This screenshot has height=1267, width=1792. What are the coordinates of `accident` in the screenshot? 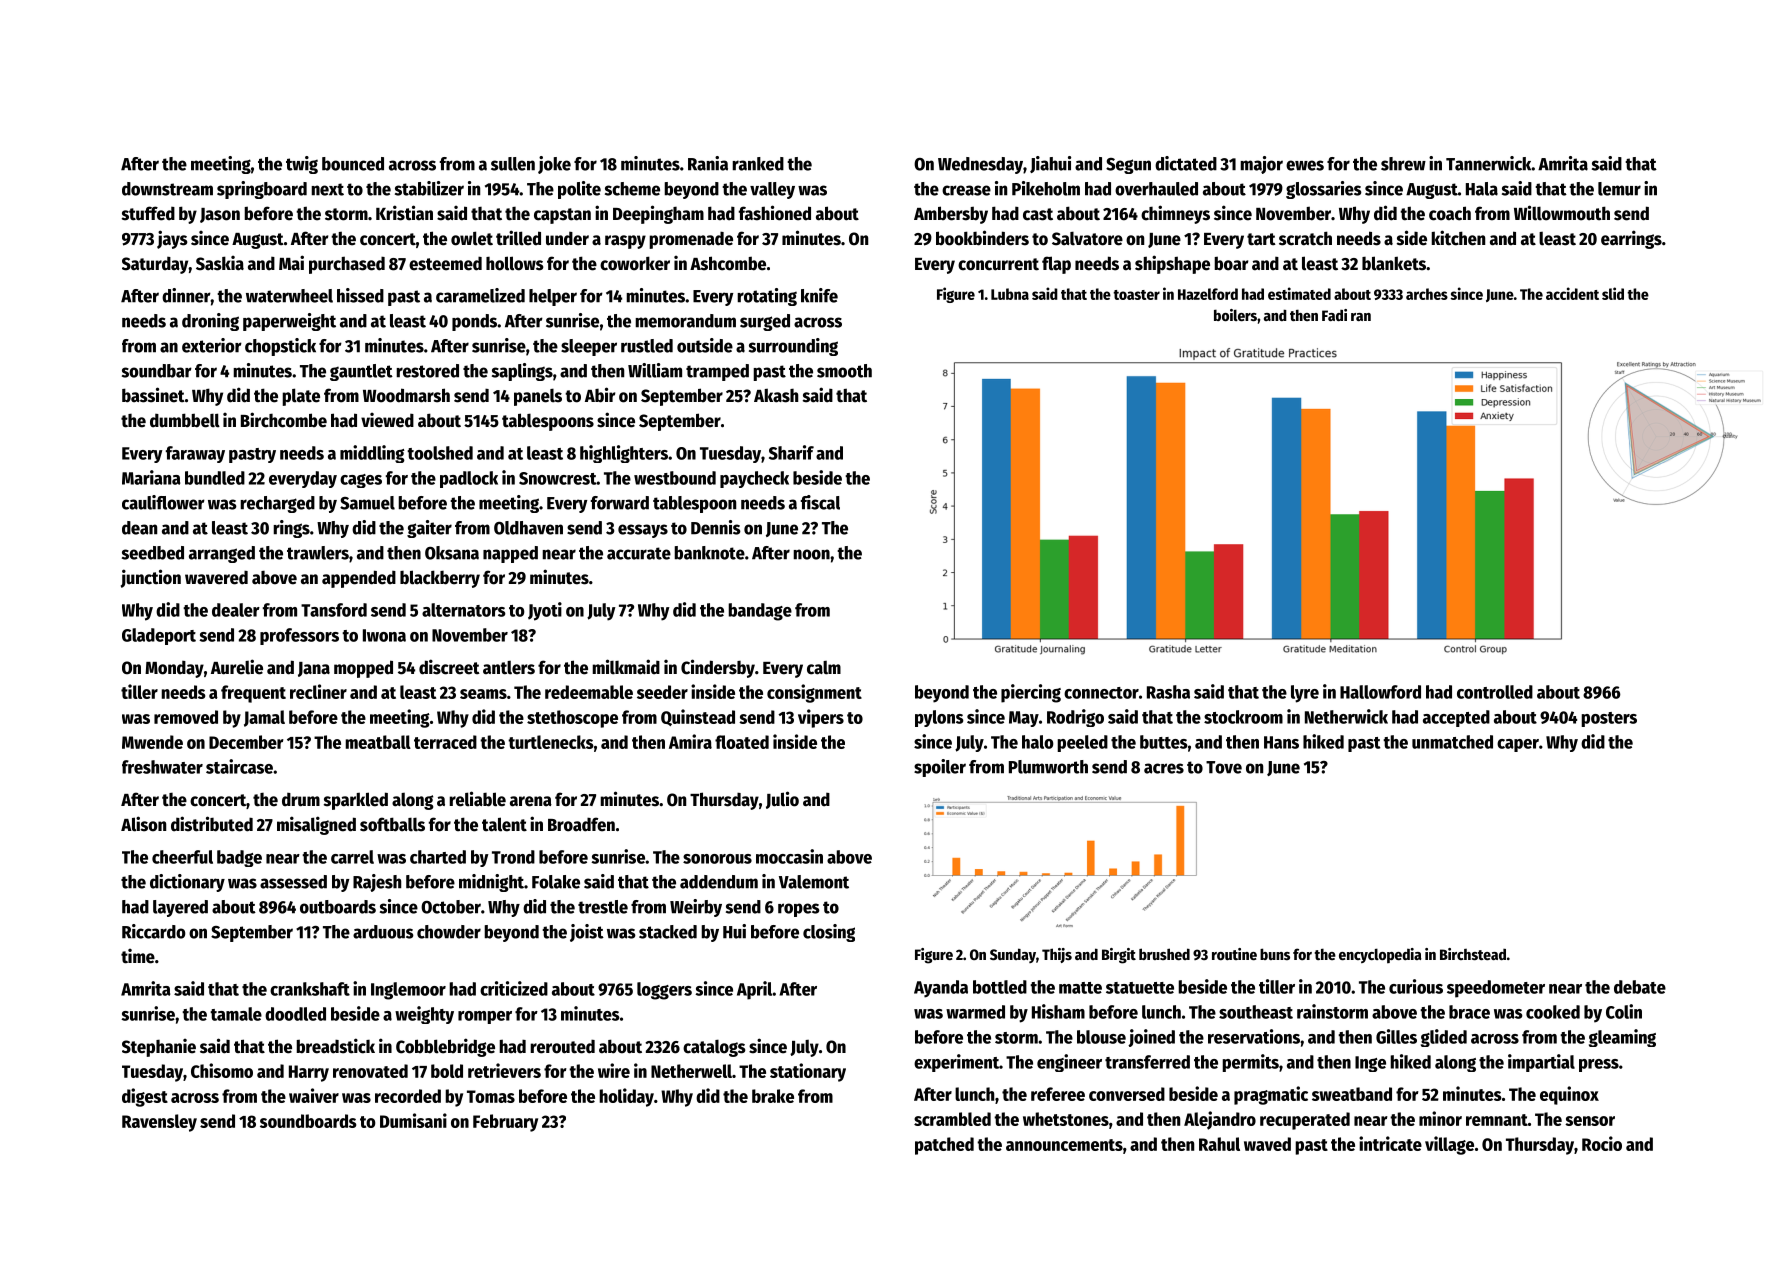 It's located at (1572, 293).
